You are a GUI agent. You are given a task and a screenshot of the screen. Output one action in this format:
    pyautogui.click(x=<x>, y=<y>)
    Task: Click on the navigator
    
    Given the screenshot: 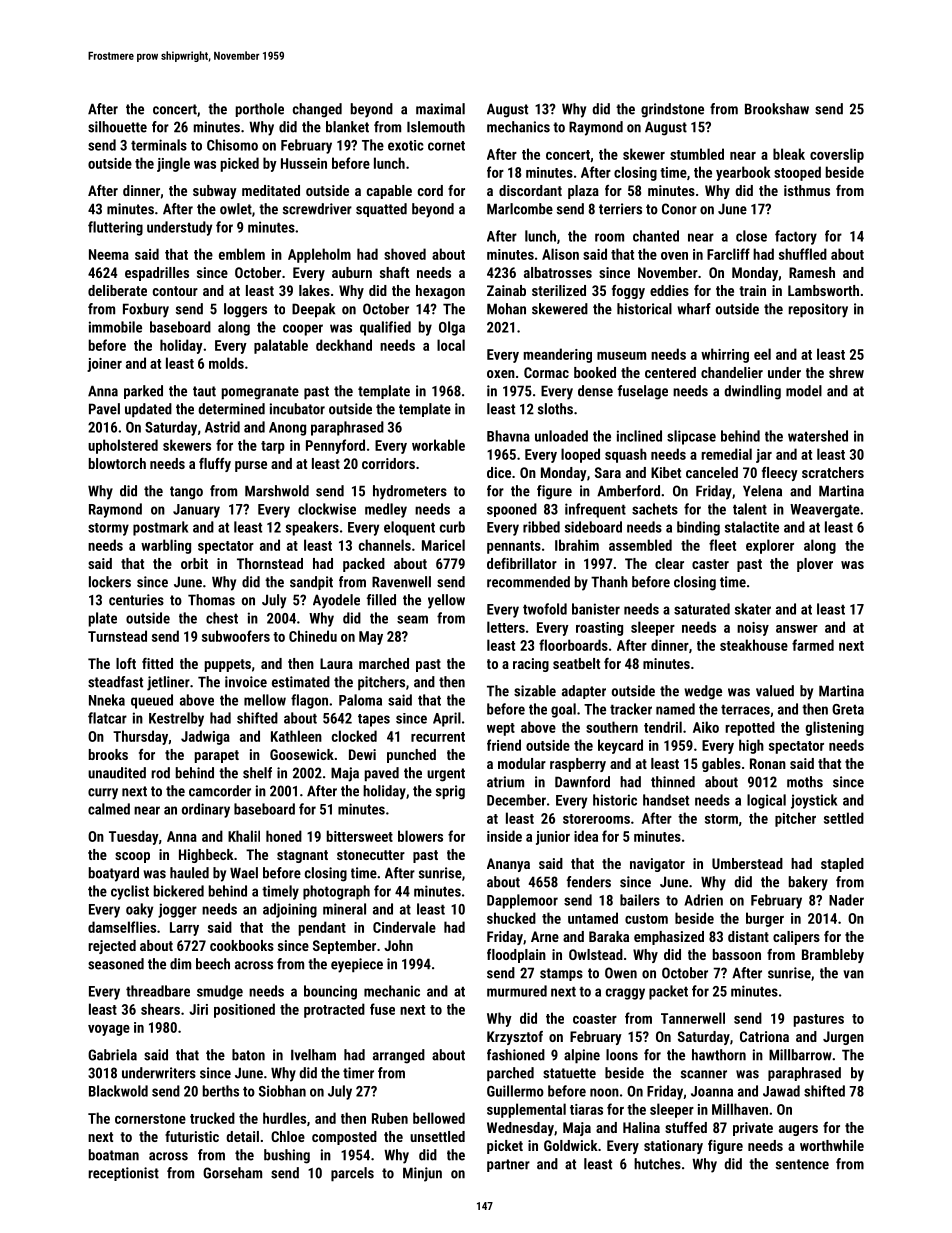 What is the action you would take?
    pyautogui.click(x=657, y=865)
